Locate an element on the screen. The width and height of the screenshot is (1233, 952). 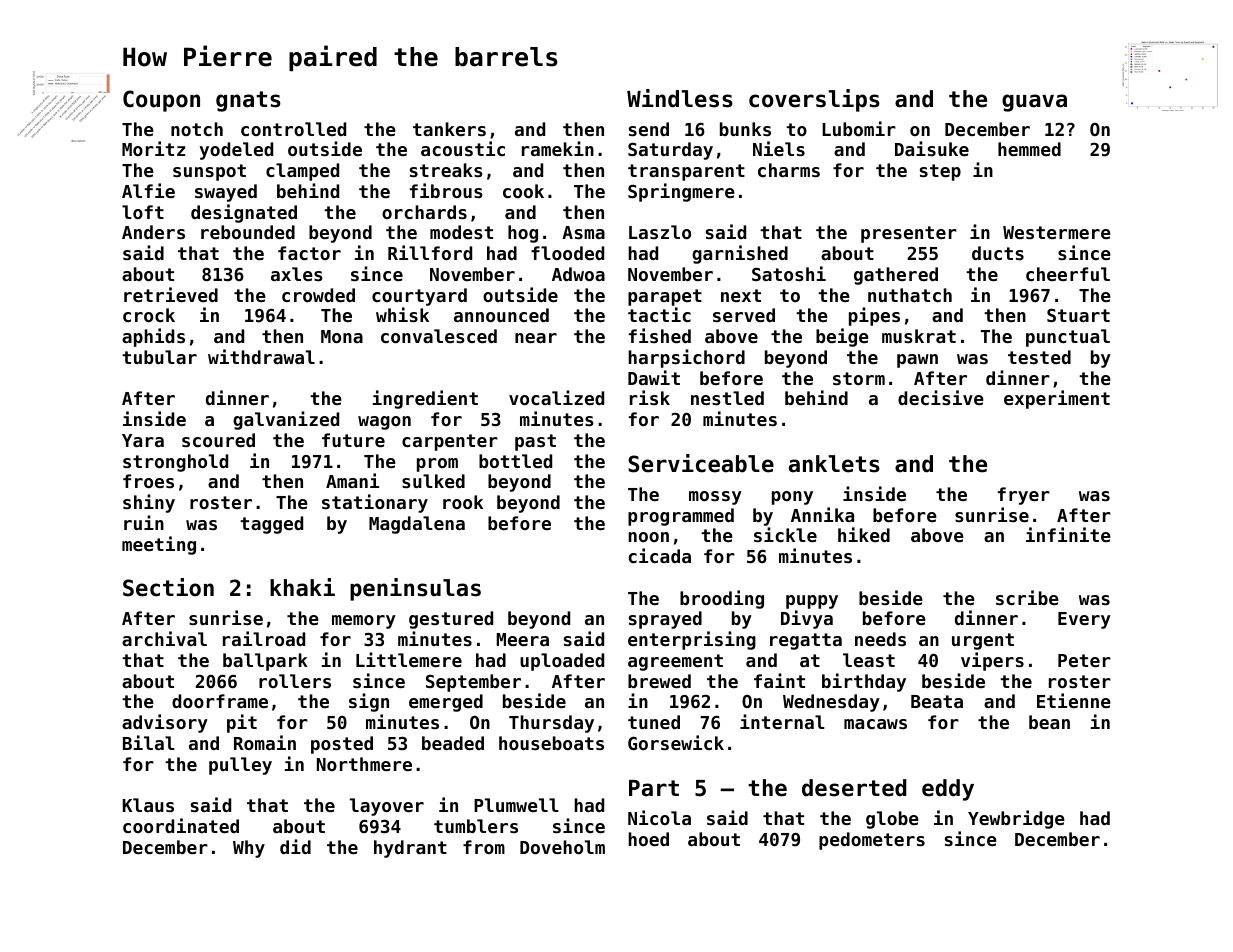
Windless is located at coordinates (680, 98).
